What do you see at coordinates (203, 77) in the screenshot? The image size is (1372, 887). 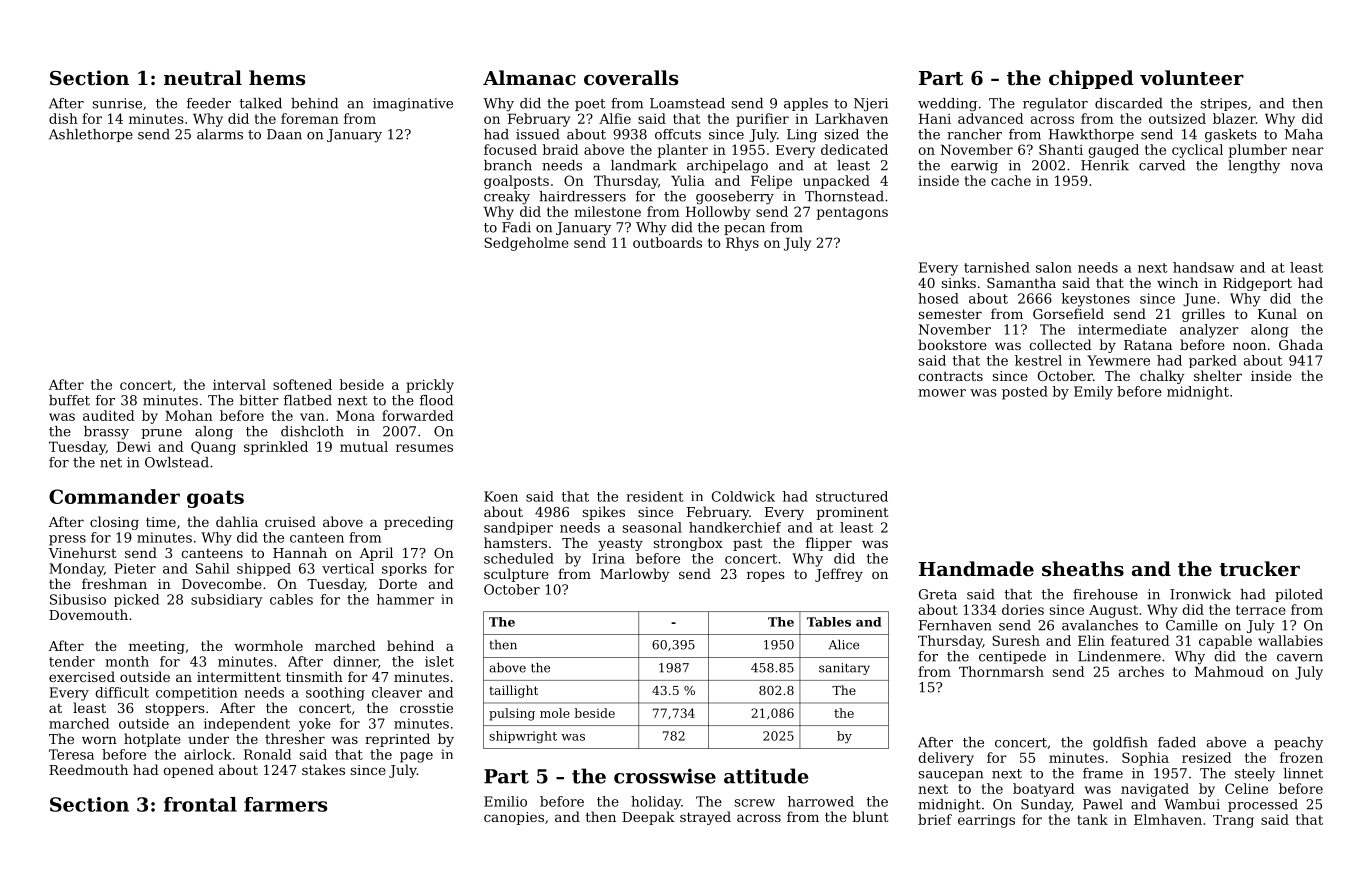 I see `neutral` at bounding box center [203, 77].
